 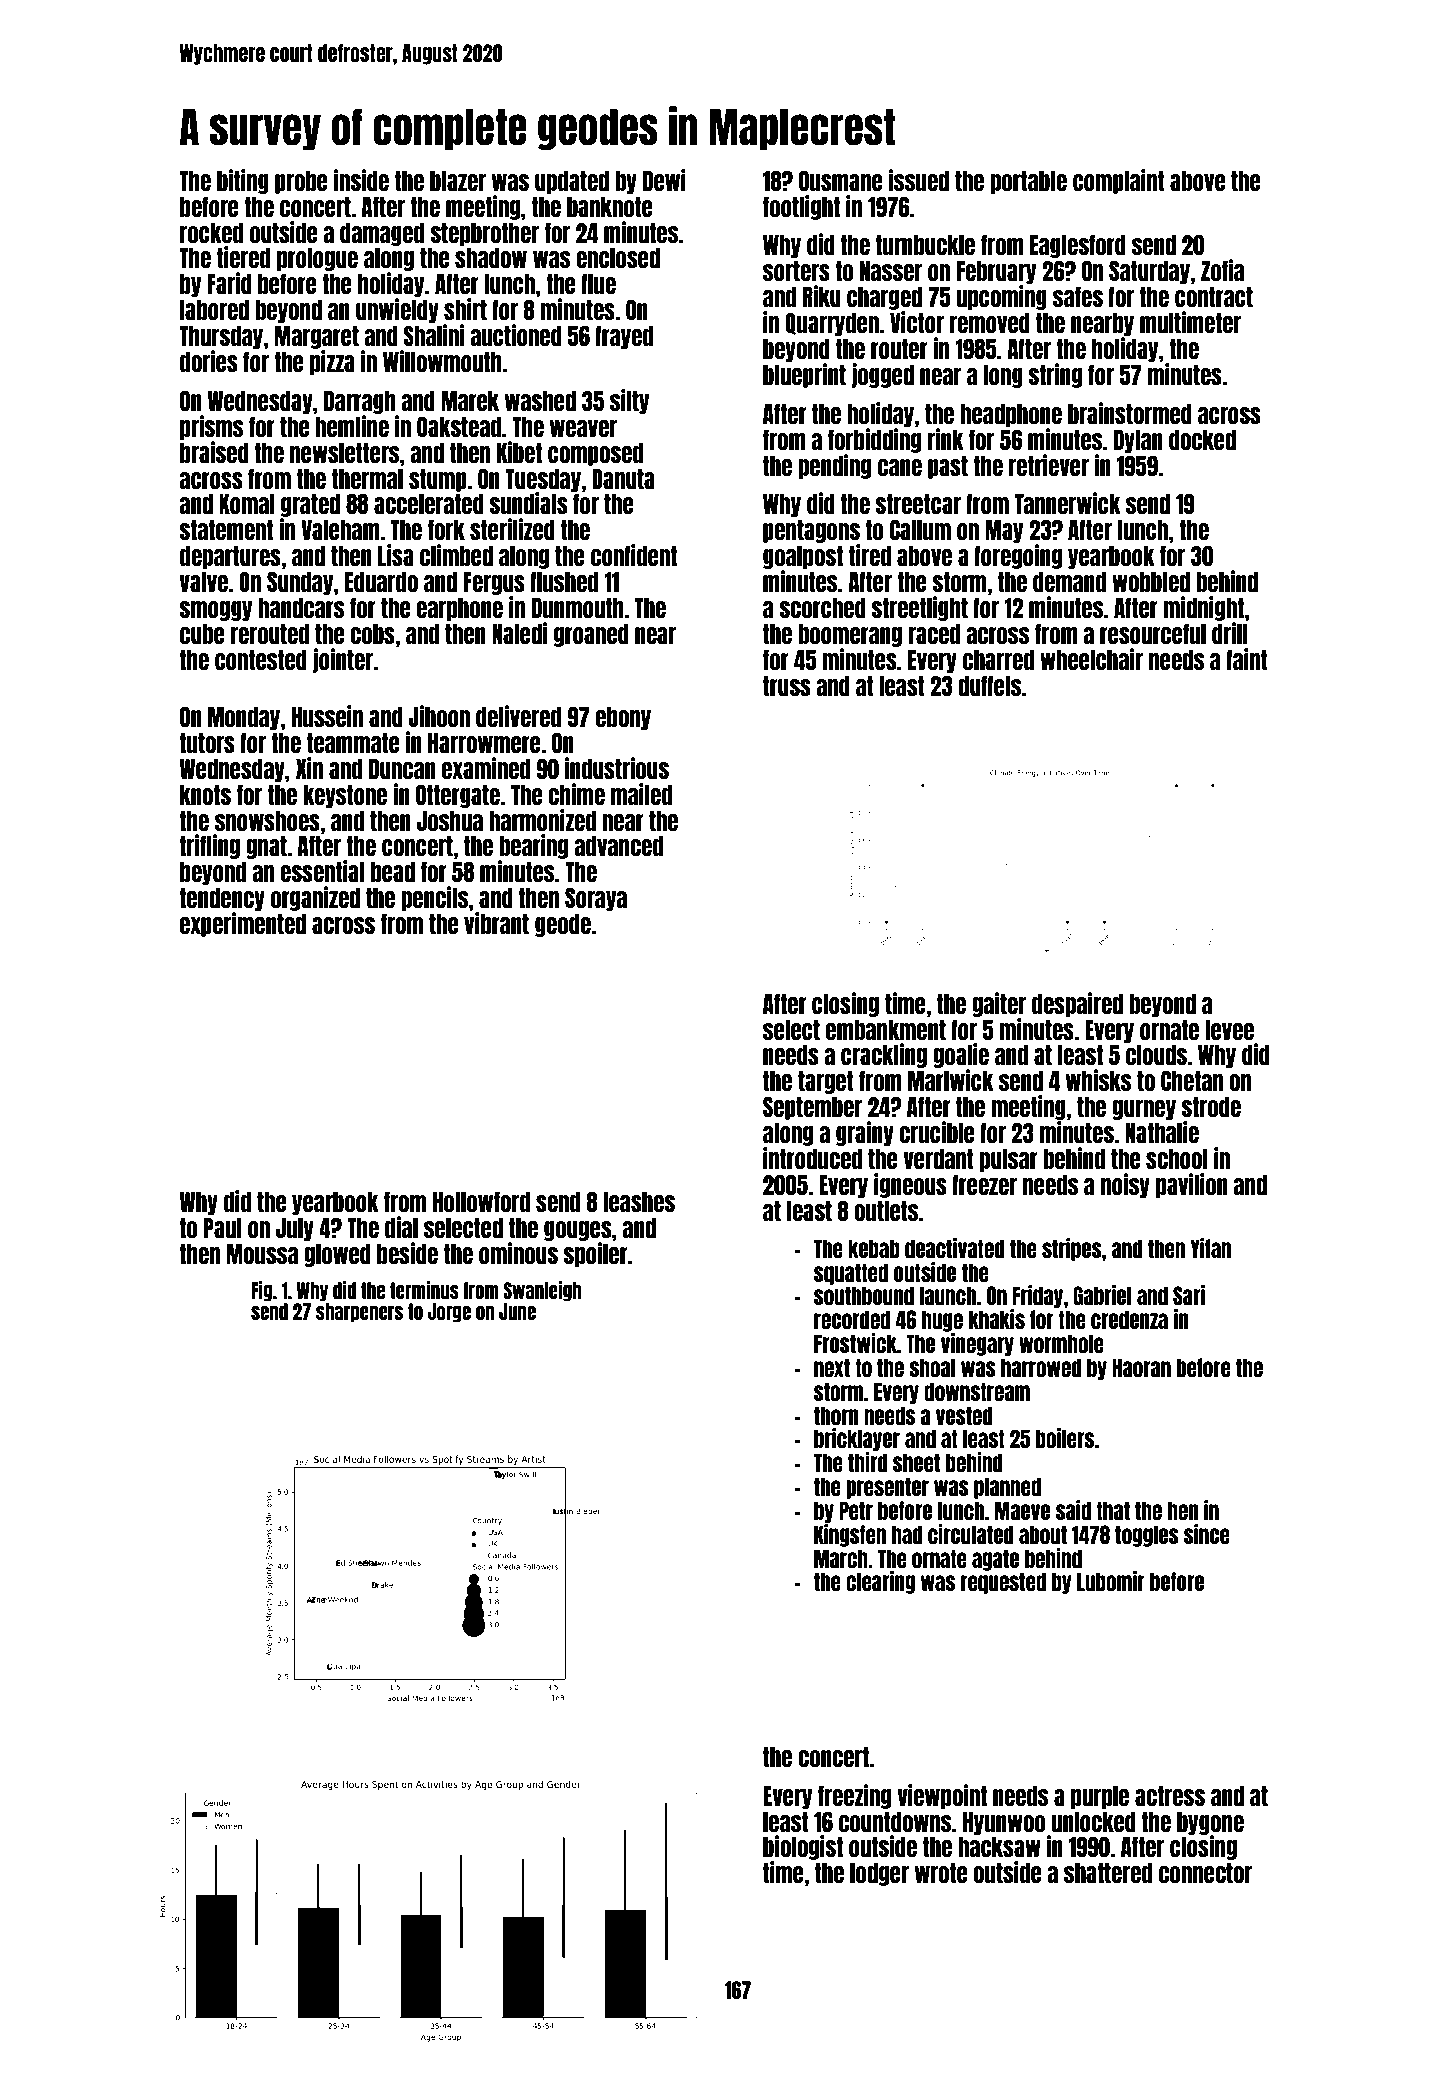 What do you see at coordinates (243, 924) in the screenshot?
I see `experimented` at bounding box center [243, 924].
